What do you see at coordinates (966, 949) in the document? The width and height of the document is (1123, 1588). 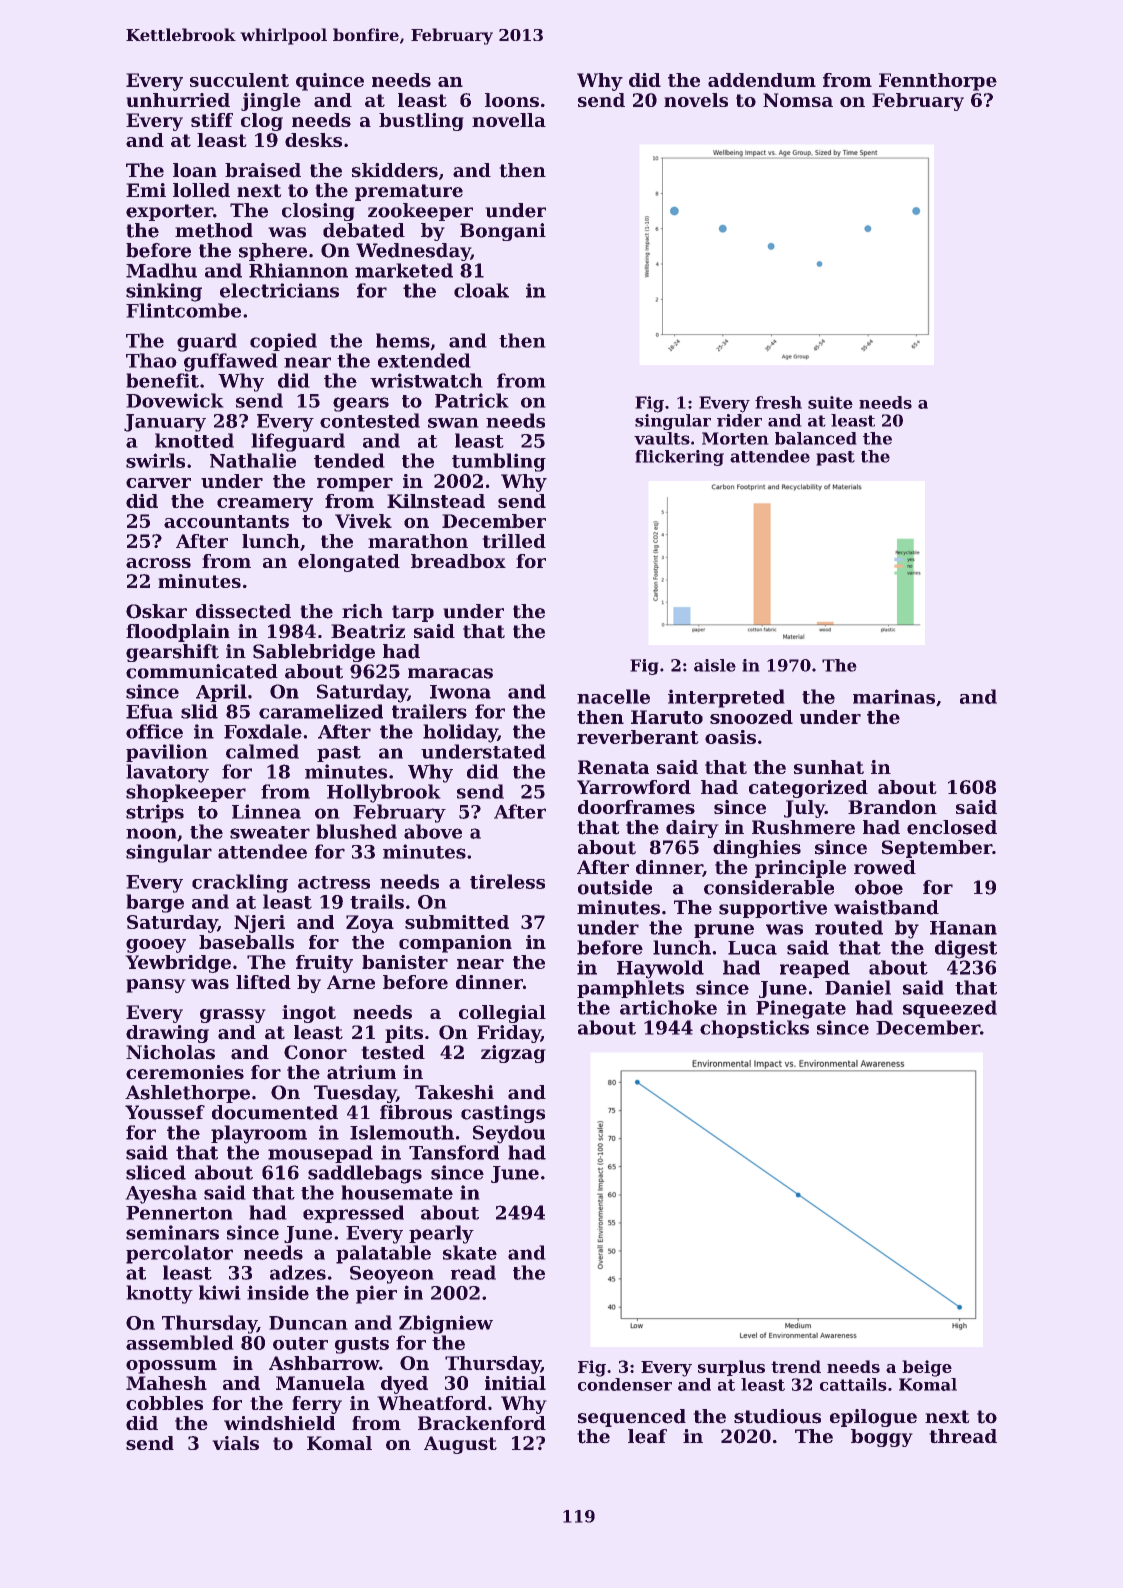 I see `digest` at bounding box center [966, 949].
